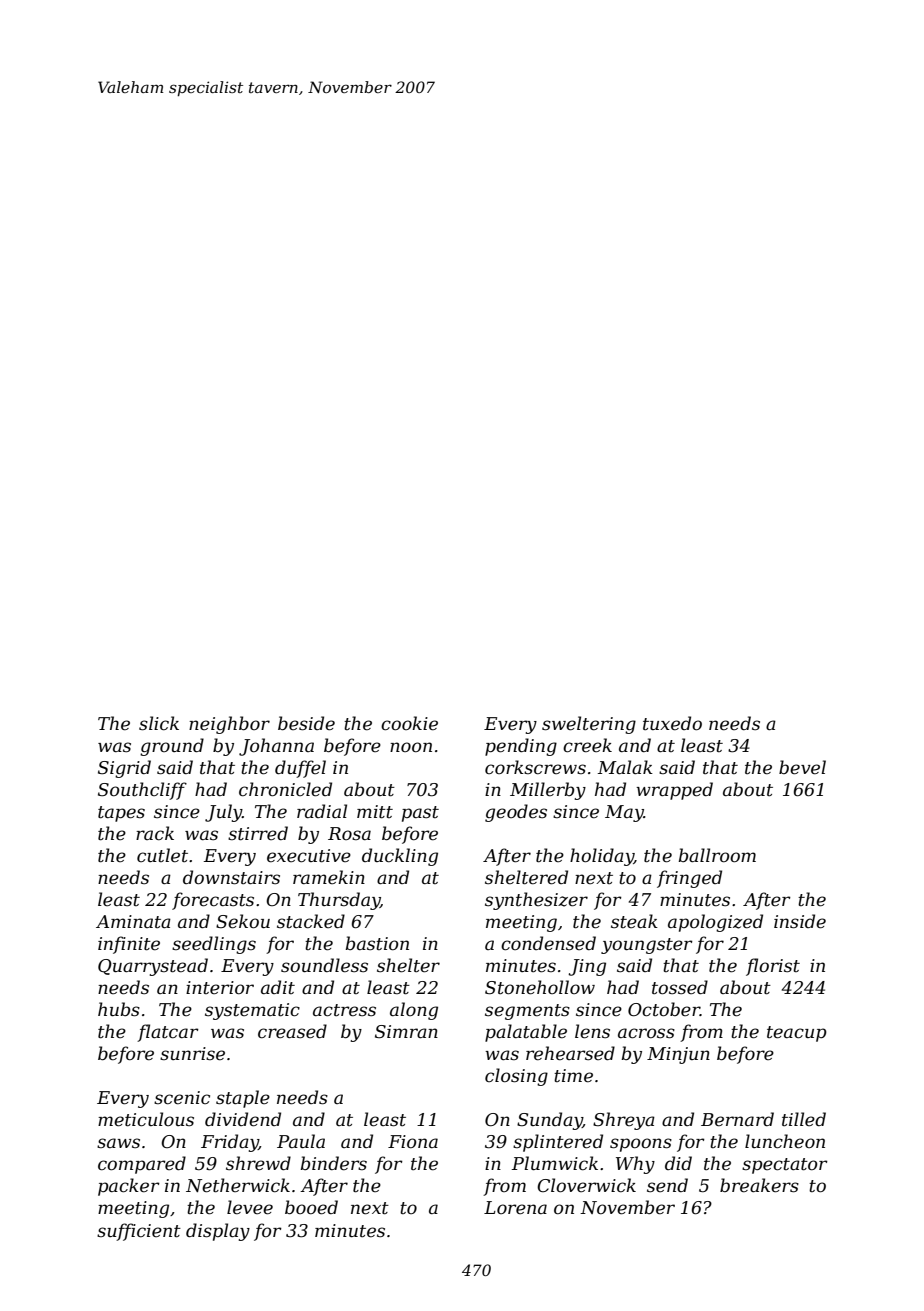 This screenshot has width=924, height=1311. What do you see at coordinates (258, 1163) in the screenshot?
I see `shrewd` at bounding box center [258, 1163].
